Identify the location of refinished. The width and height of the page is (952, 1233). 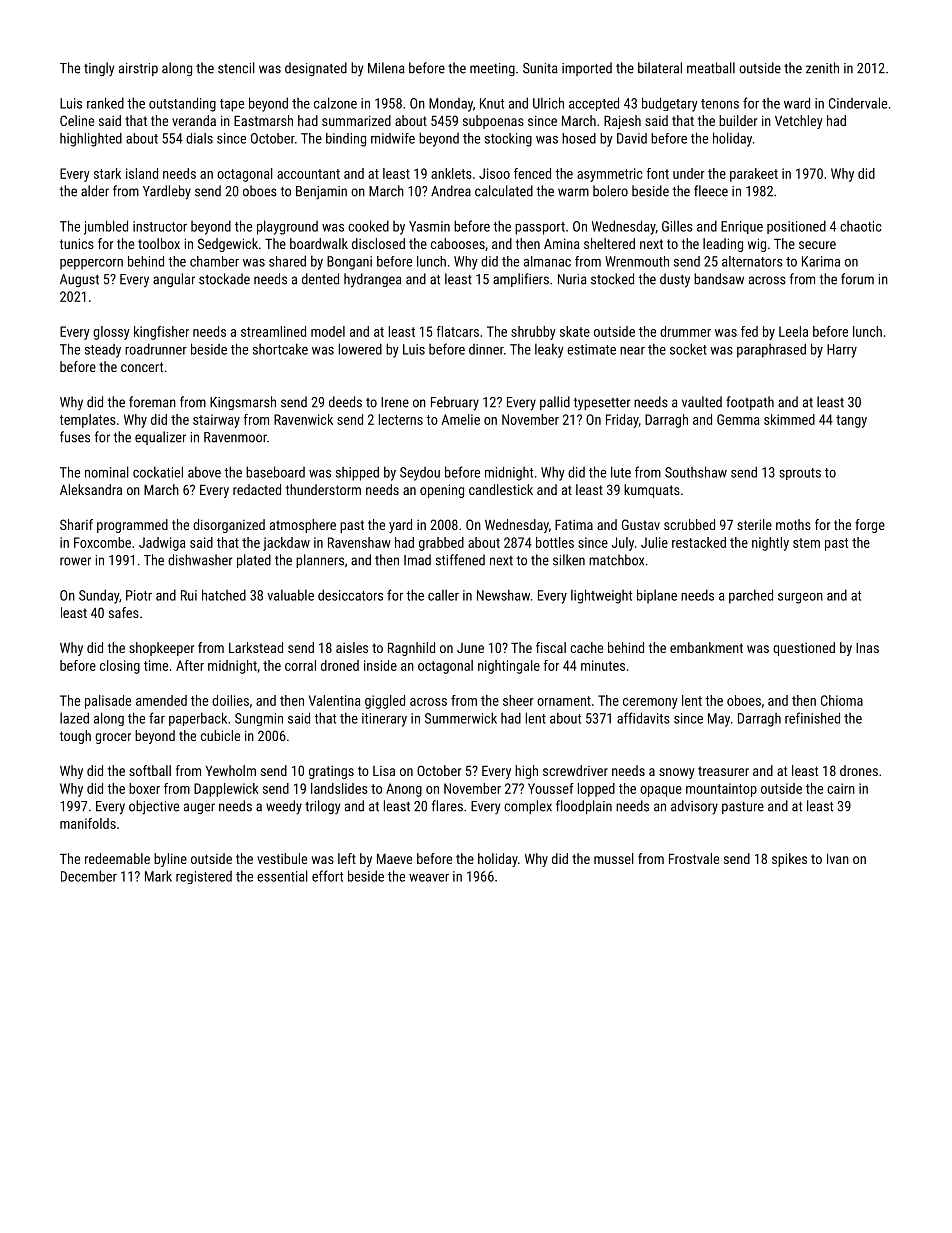
(812, 718).
